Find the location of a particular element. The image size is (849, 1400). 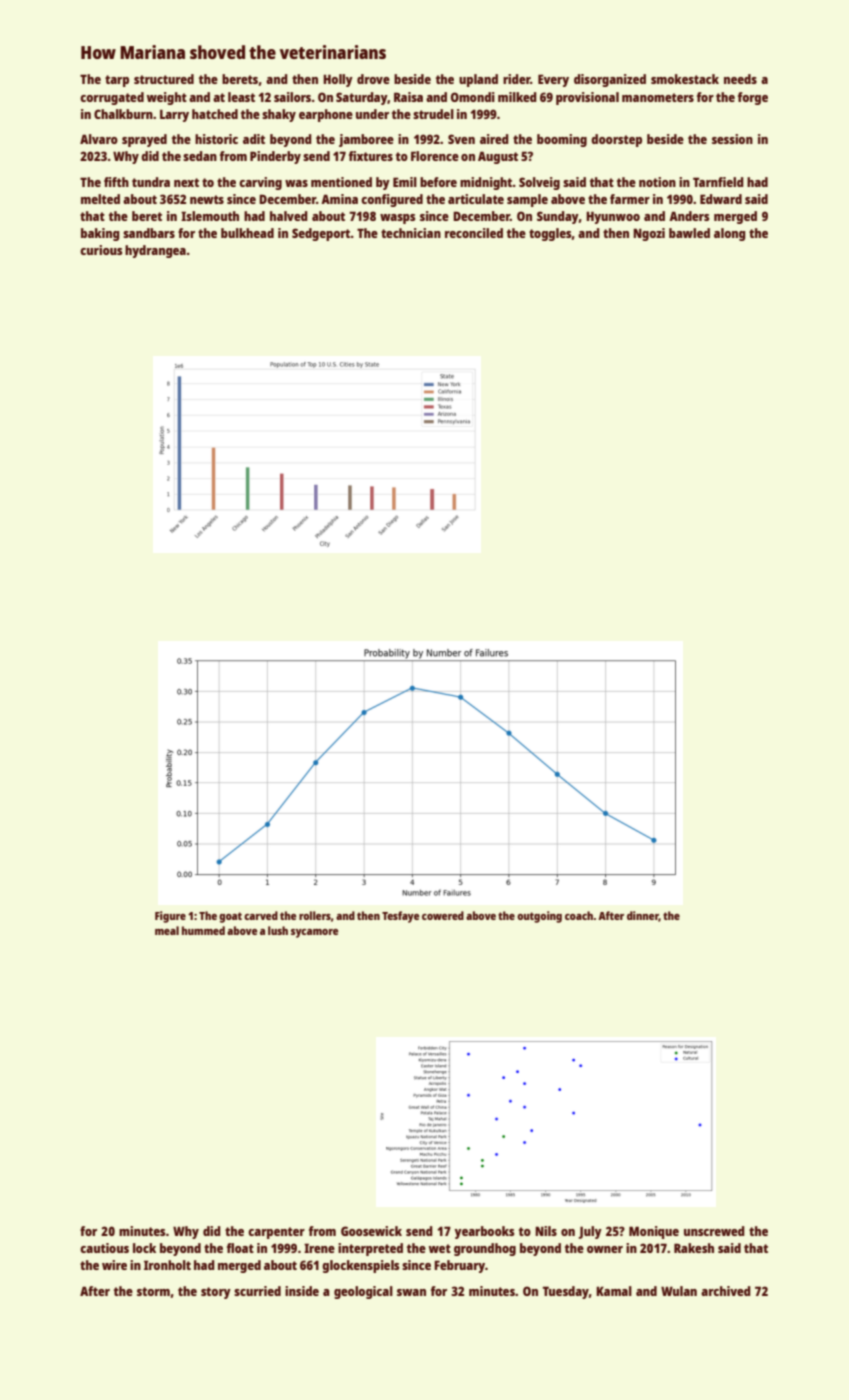

meal is located at coordinates (167, 930).
